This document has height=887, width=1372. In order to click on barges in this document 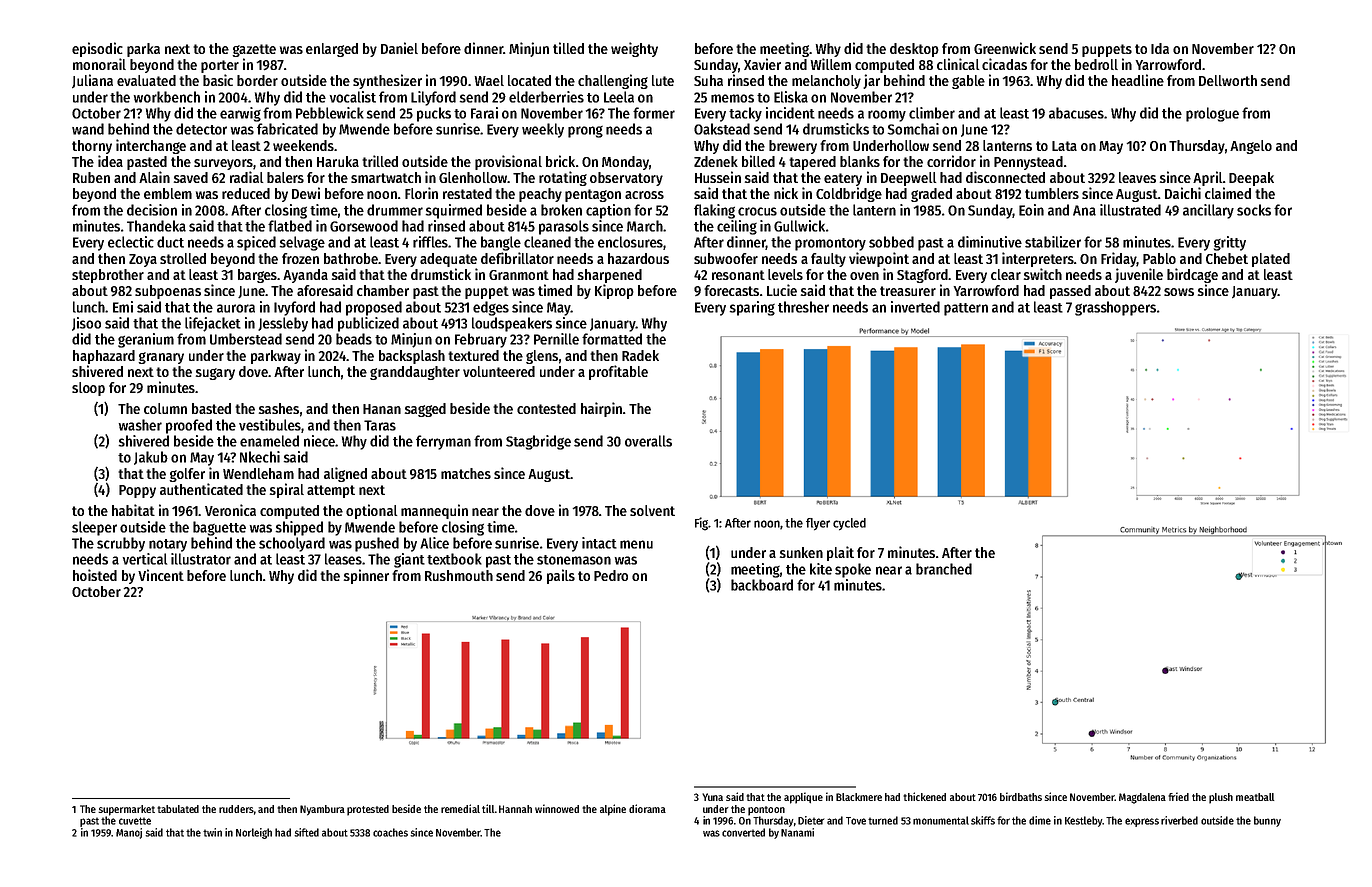, I will do `click(257, 276)`.
